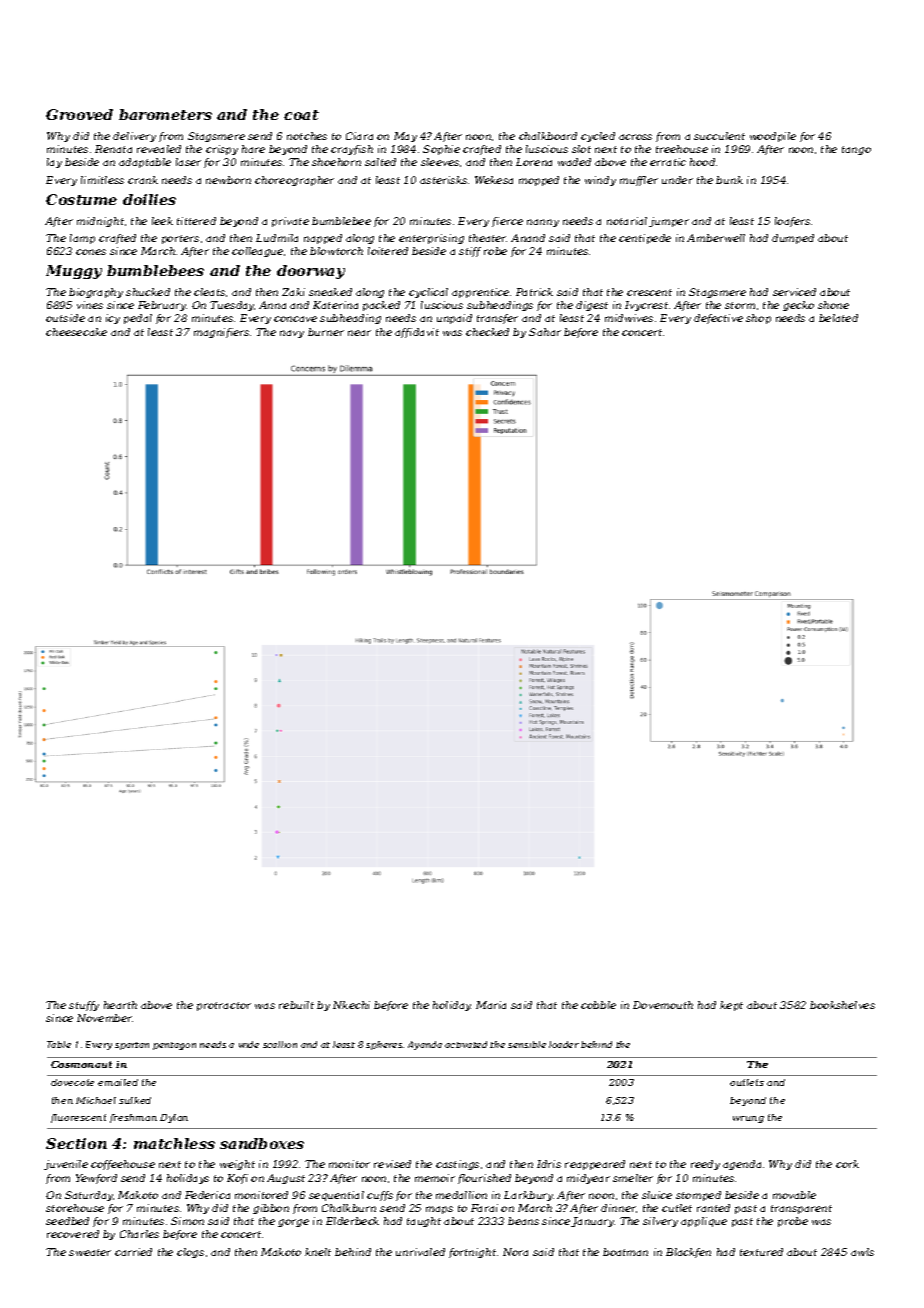  What do you see at coordinates (470, 252) in the page?
I see `stiff` at bounding box center [470, 252].
